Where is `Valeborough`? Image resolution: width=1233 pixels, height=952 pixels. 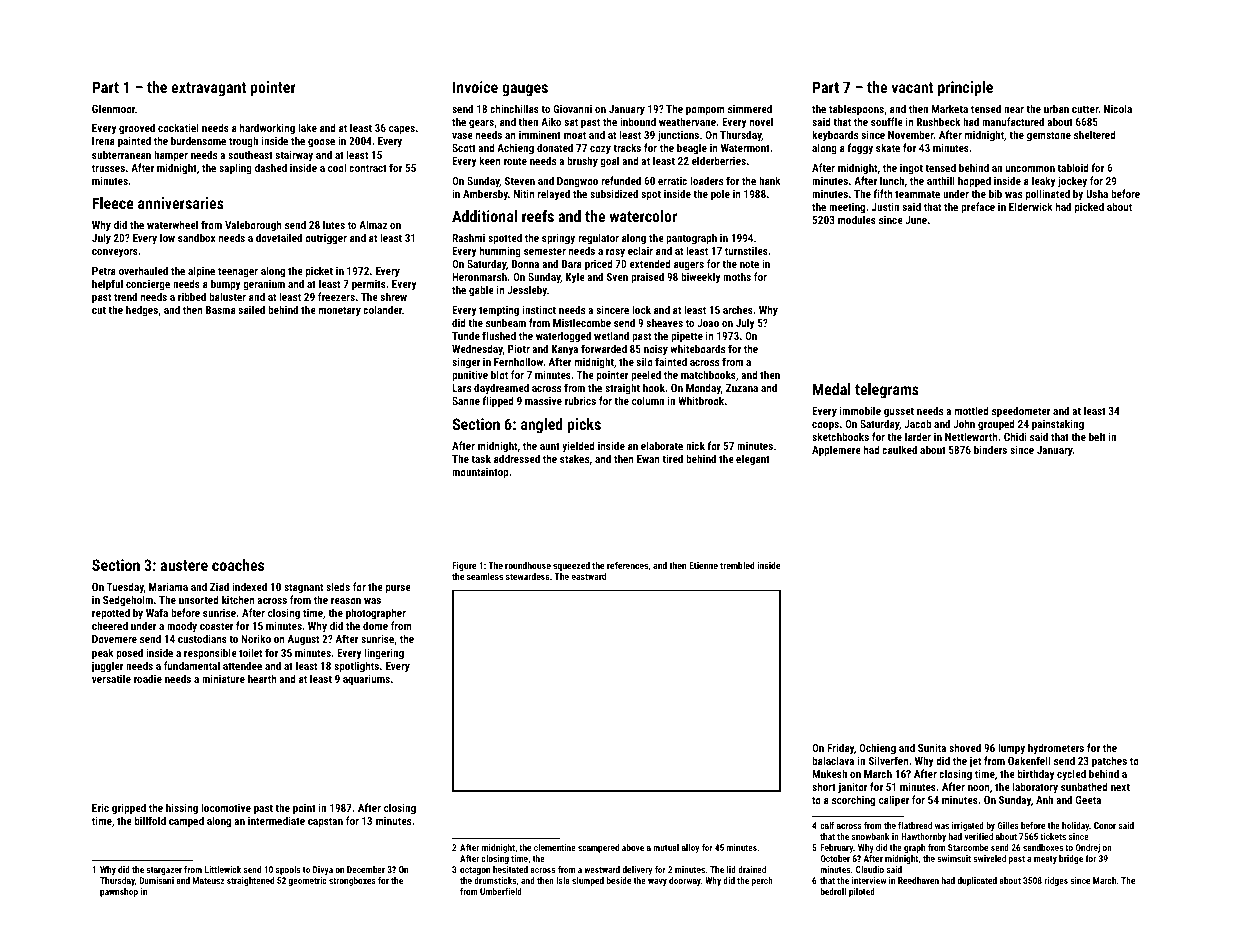
Valeborough is located at coordinates (253, 226).
